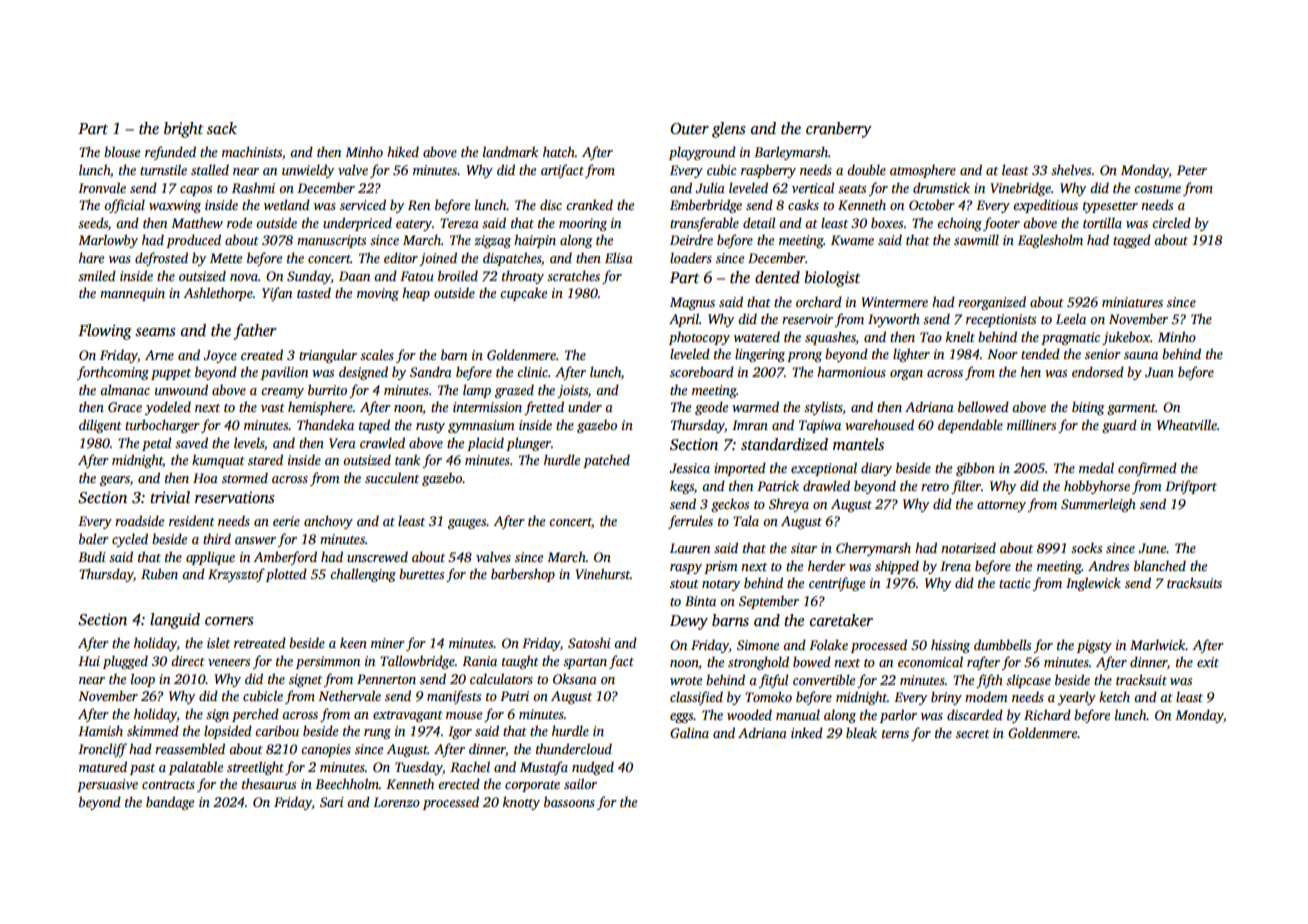 This image has height=924, width=1308. What do you see at coordinates (181, 389) in the image?
I see `unwound` at bounding box center [181, 389].
